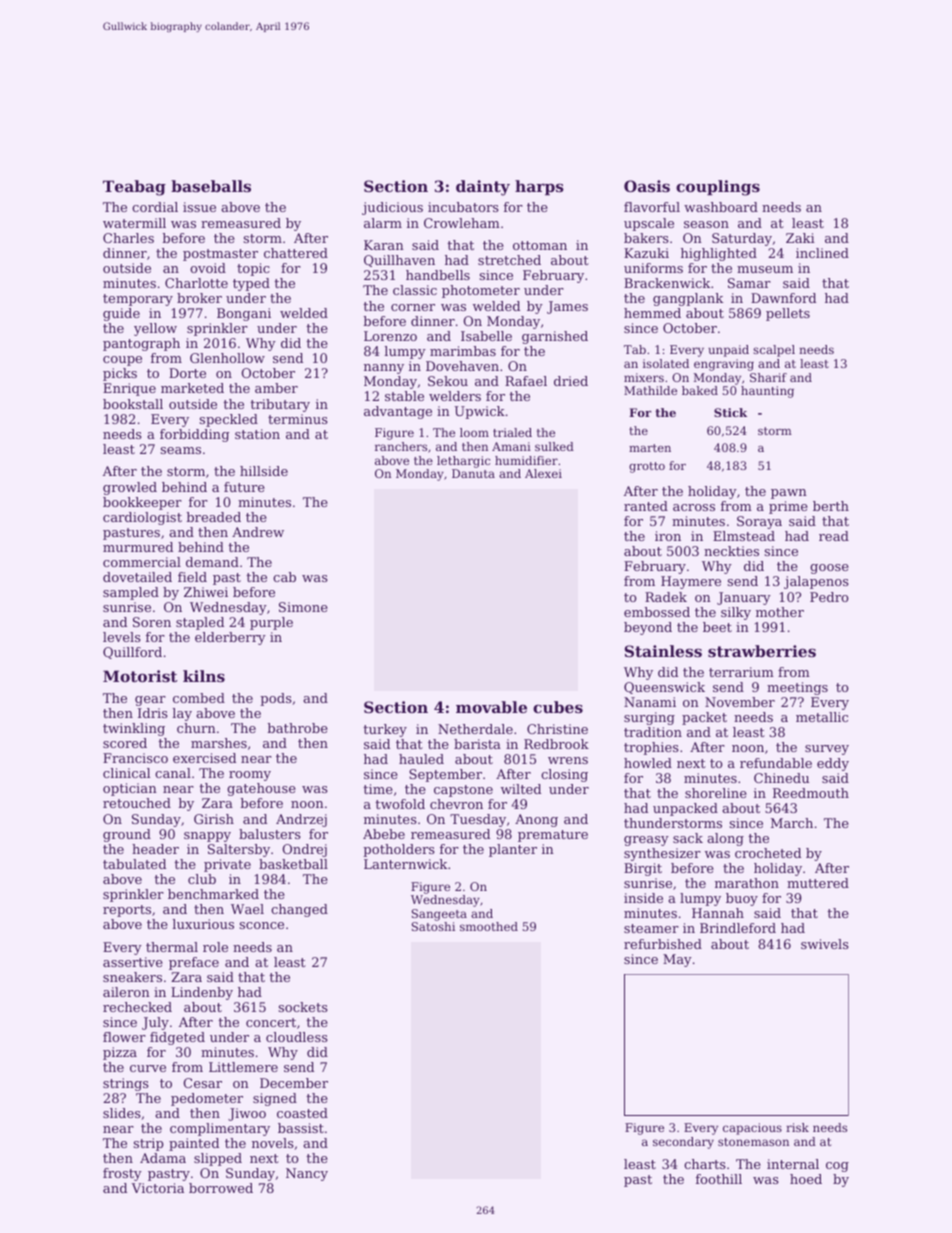 The width and height of the screenshot is (952, 1233). I want to click on slipped, so click(218, 1159).
